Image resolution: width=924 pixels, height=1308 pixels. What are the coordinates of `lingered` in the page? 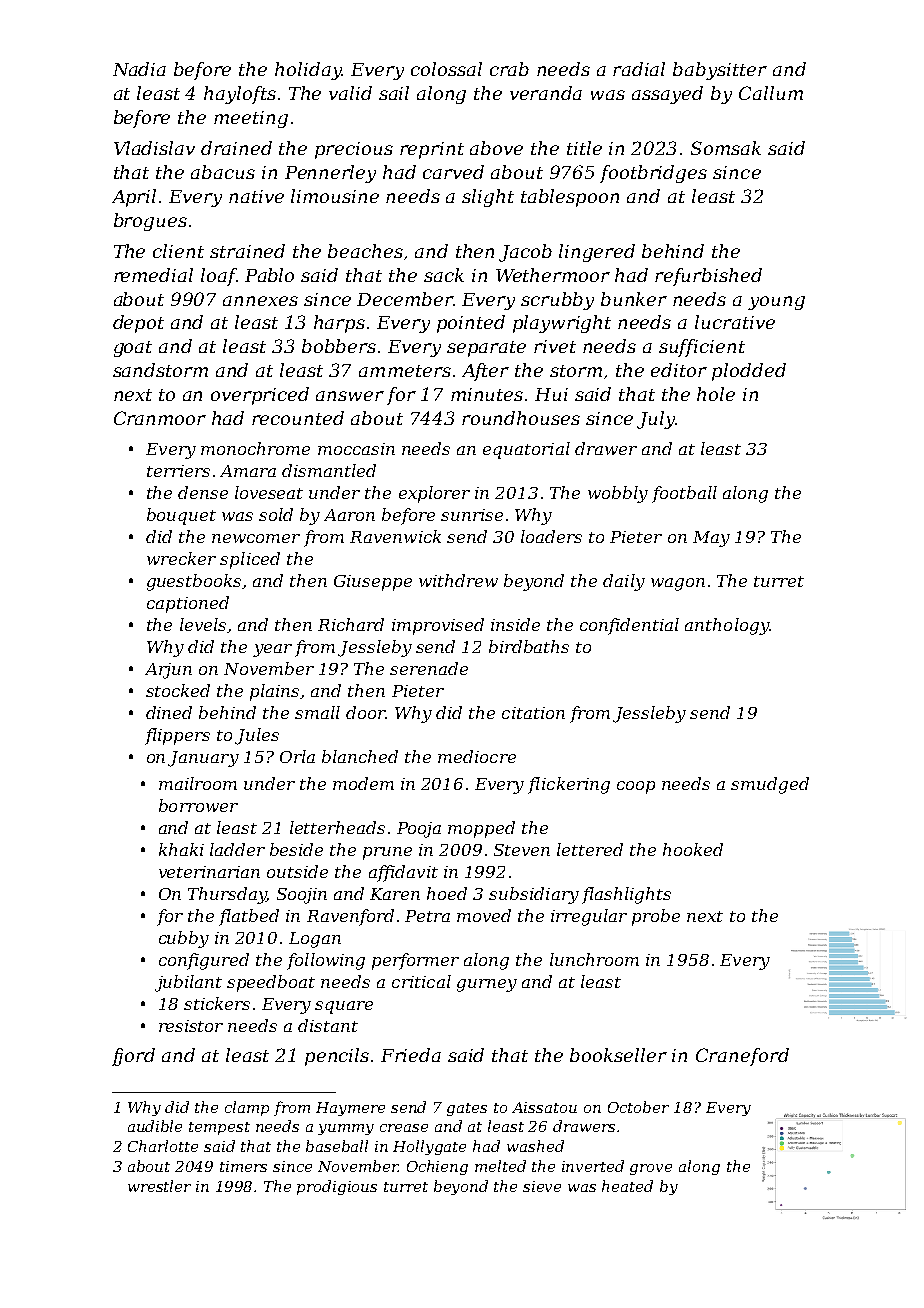 It's located at (597, 253).
